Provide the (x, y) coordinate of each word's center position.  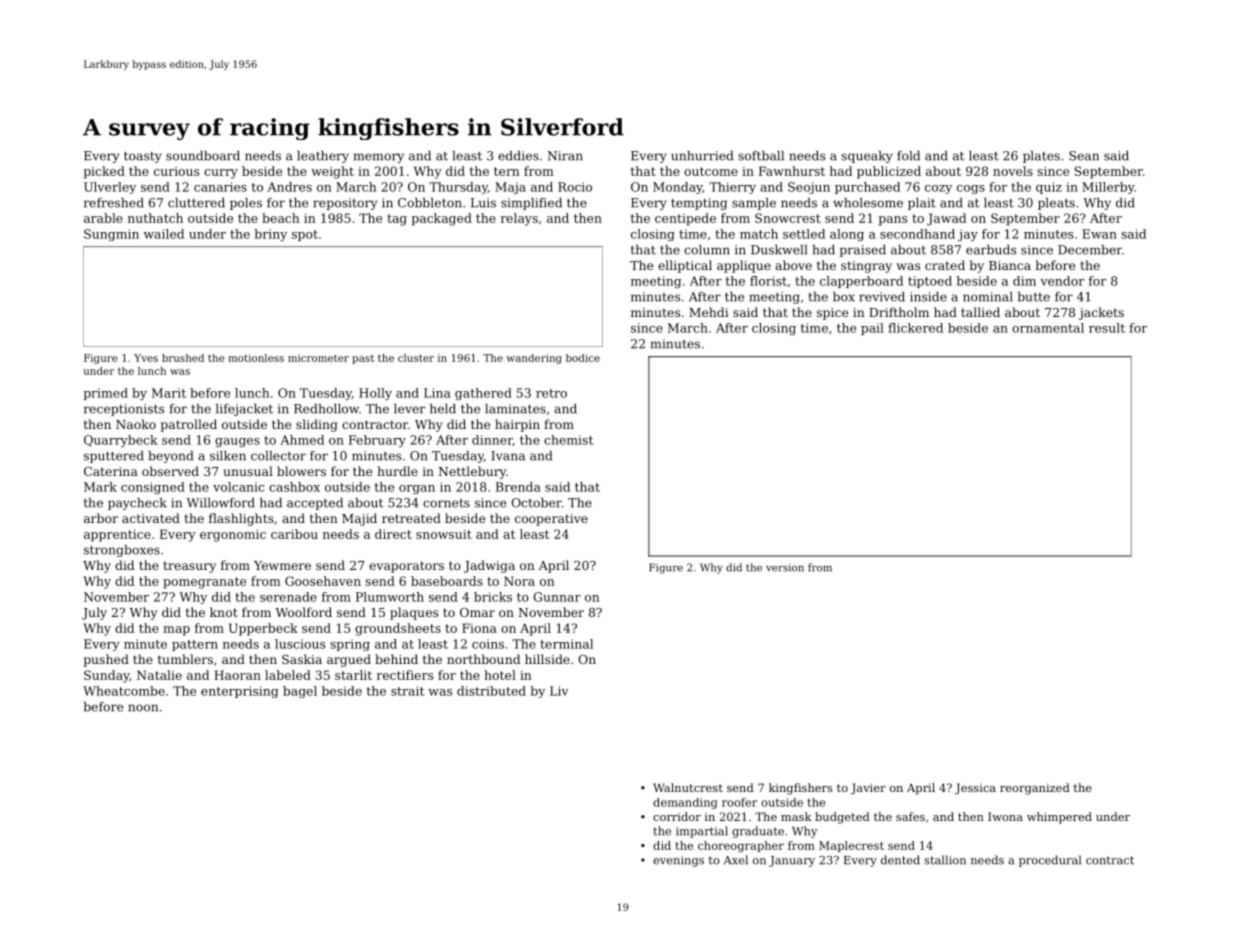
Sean (1084, 156)
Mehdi (709, 312)
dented (900, 860)
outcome (711, 171)
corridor (677, 816)
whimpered (1059, 818)
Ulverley (110, 188)
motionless (256, 358)
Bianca (1010, 265)
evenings (678, 861)
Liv (559, 691)
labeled (288, 675)
